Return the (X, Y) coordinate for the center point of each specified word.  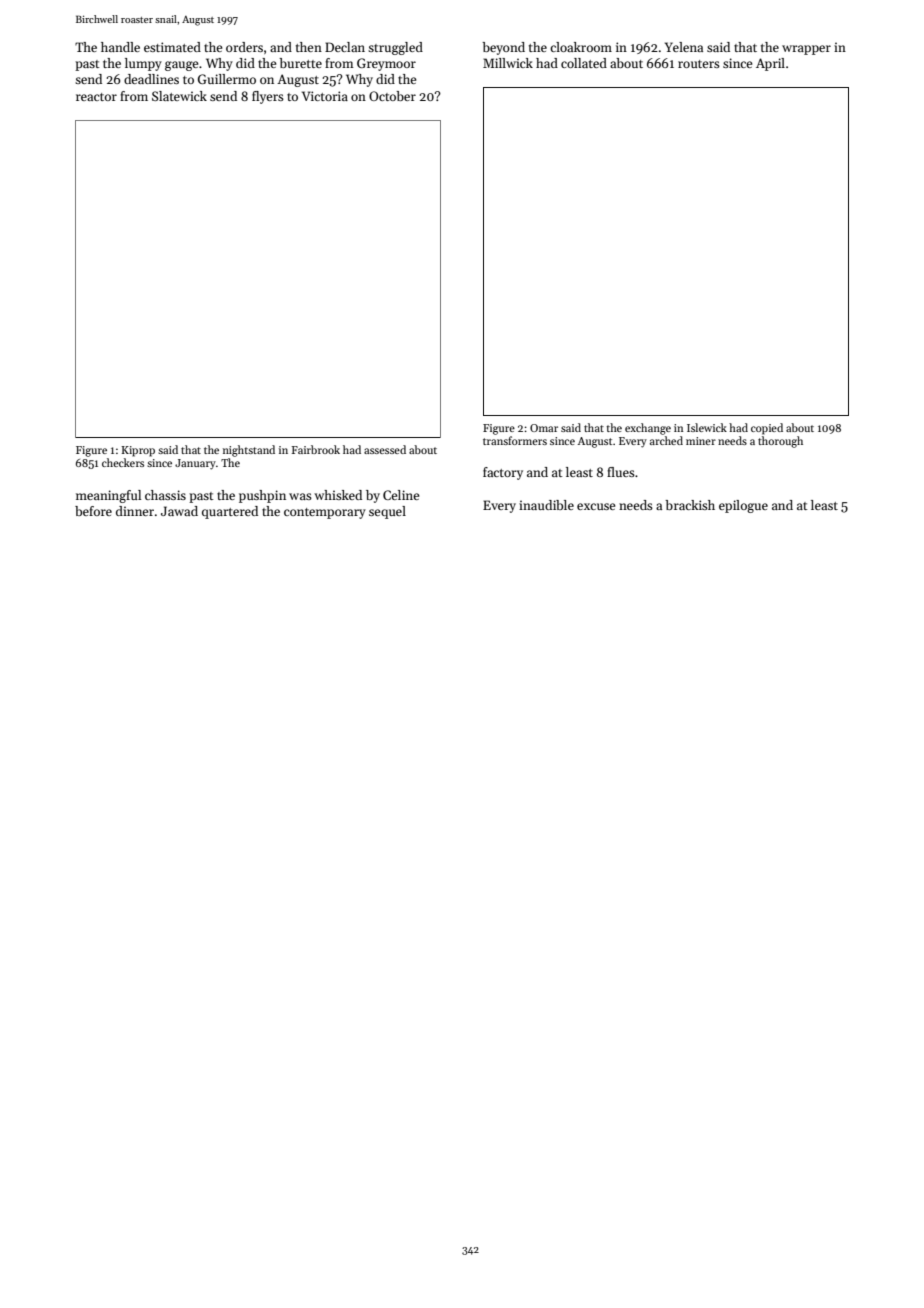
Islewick (707, 427)
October (392, 96)
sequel (387, 512)
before (93, 511)
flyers (268, 97)
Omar (544, 428)
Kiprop (138, 451)
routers (699, 64)
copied (767, 429)
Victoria (325, 96)
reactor (96, 97)
